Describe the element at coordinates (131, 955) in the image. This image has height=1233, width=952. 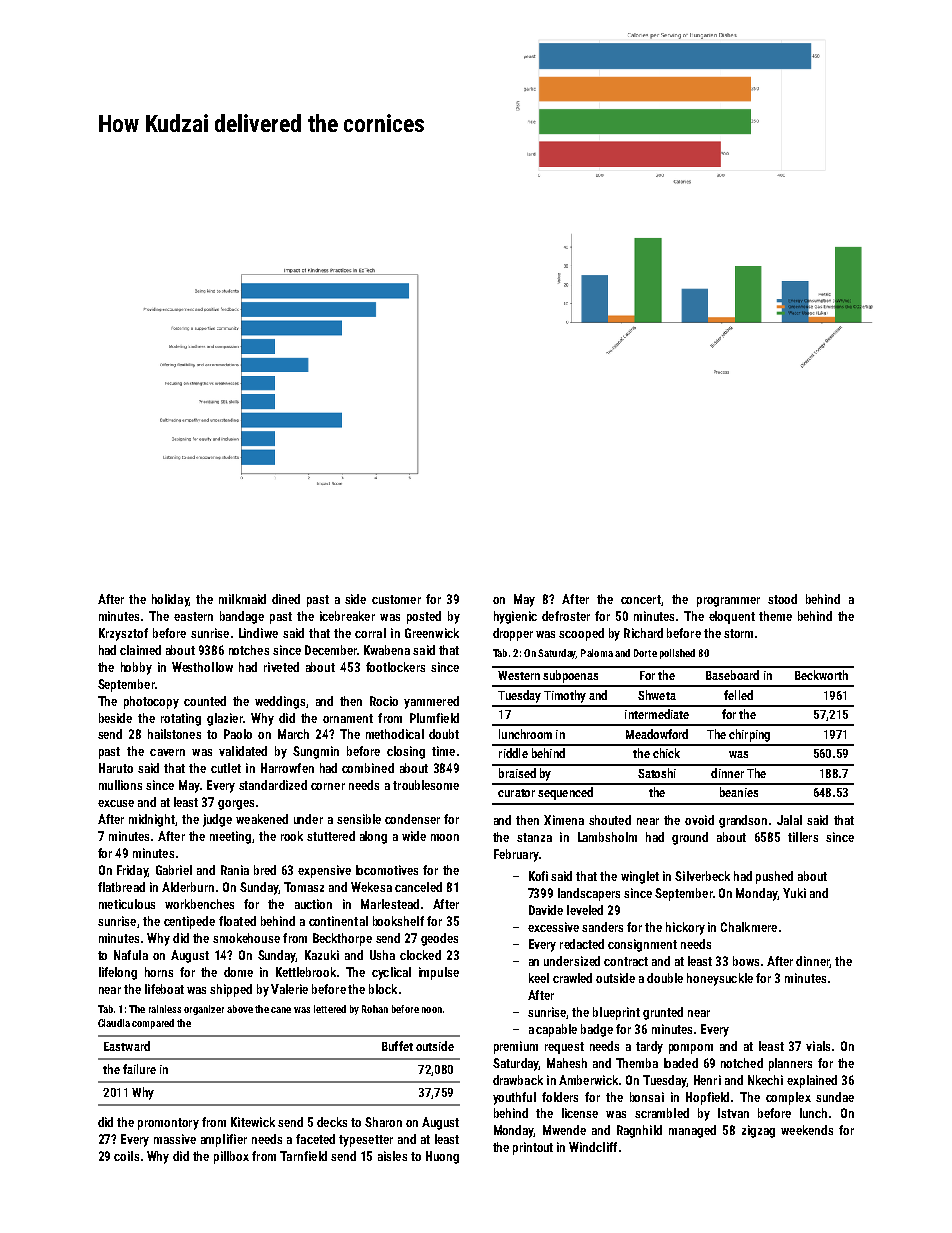
I see `Nafula` at that location.
